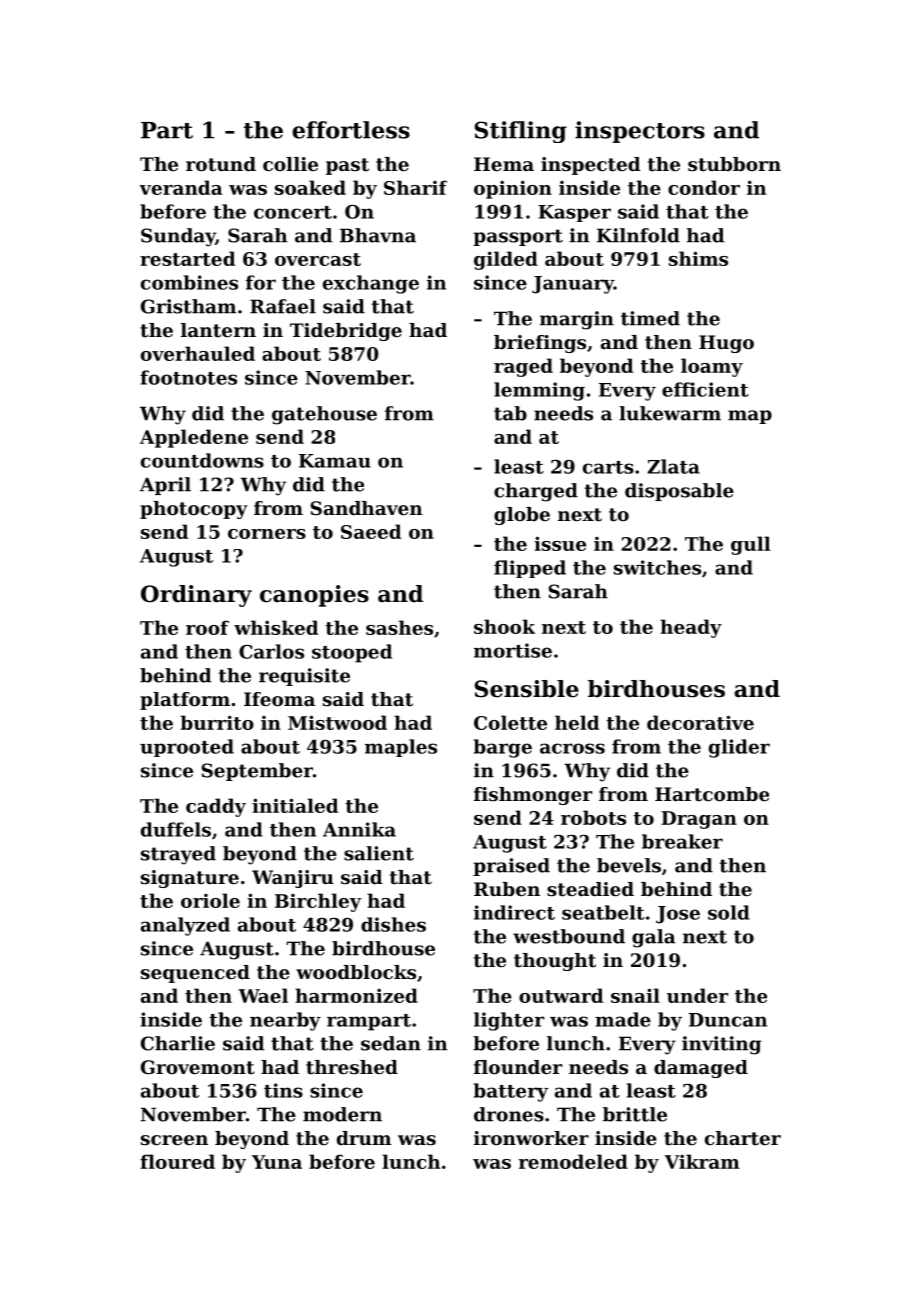 Image resolution: width=924 pixels, height=1314 pixels. Describe the element at coordinates (712, 367) in the screenshot. I see `loamy` at that location.
